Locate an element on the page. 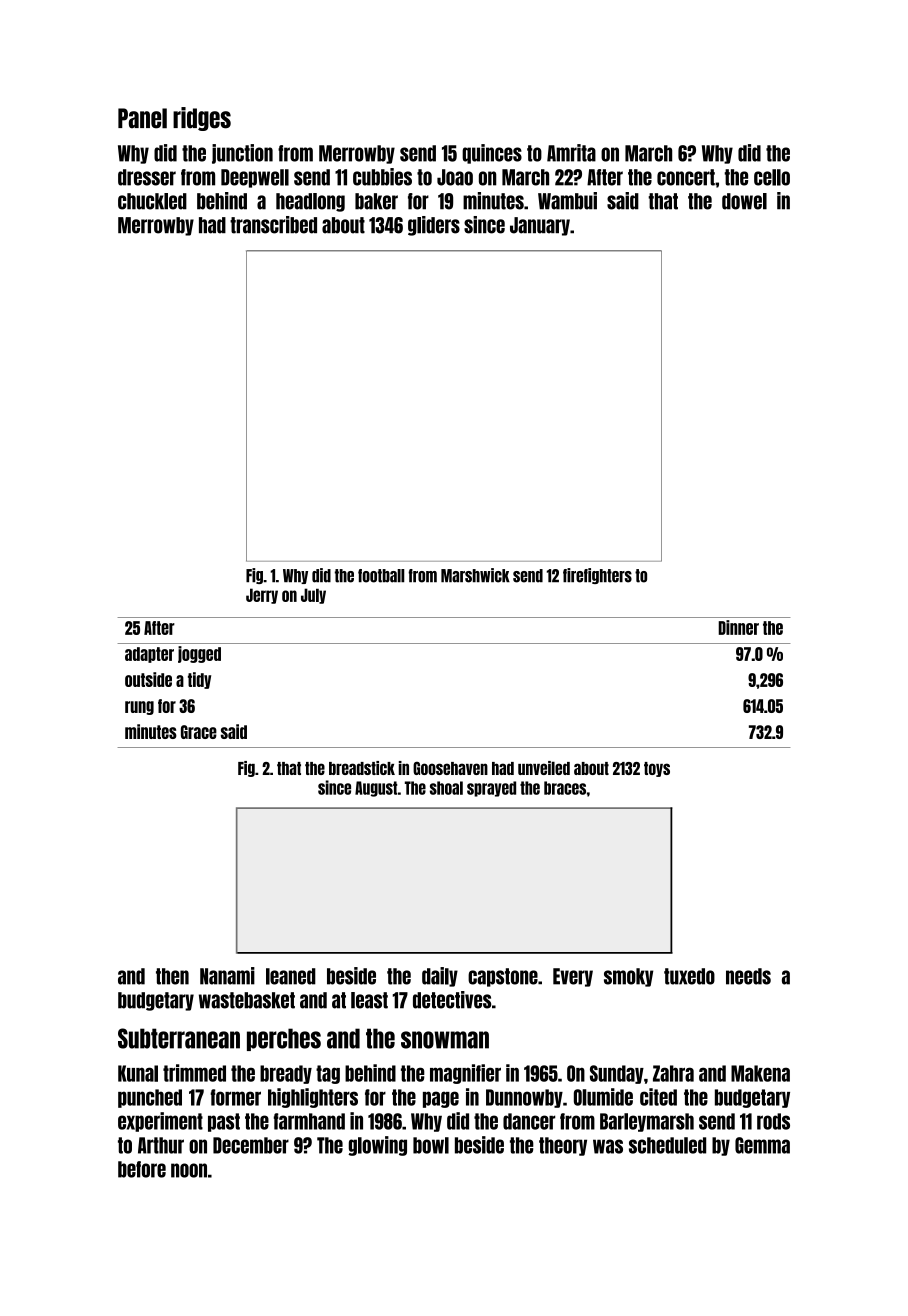 The width and height of the image is (908, 1316). January is located at coordinates (540, 226).
